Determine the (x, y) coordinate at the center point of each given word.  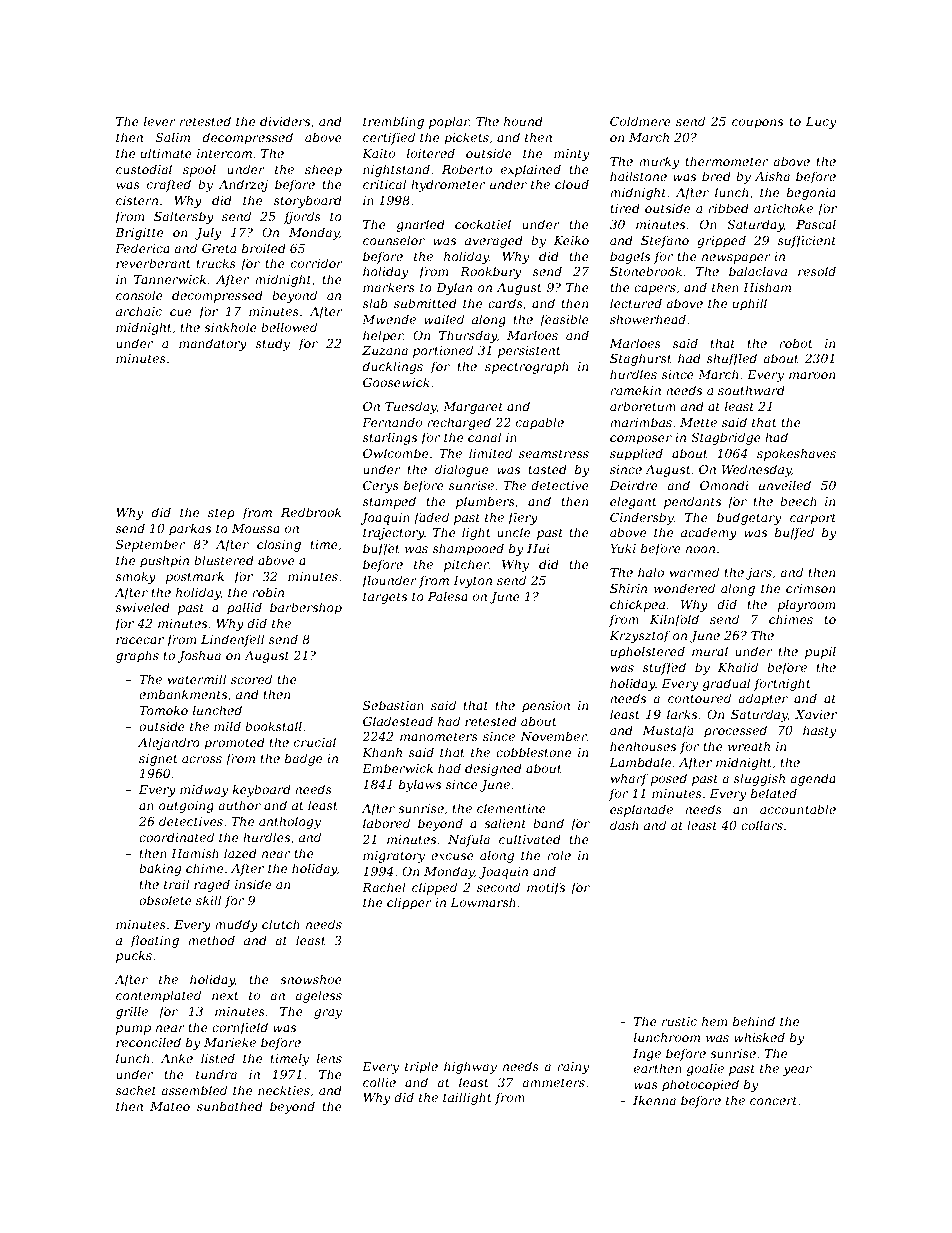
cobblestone (533, 752)
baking (160, 869)
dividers (285, 121)
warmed (694, 572)
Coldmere (640, 121)
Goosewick (396, 382)
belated (774, 793)
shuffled (732, 359)
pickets (466, 138)
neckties (284, 1090)
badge (303, 759)
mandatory (213, 344)
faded (431, 518)
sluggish (759, 779)
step (221, 514)
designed (493, 769)
